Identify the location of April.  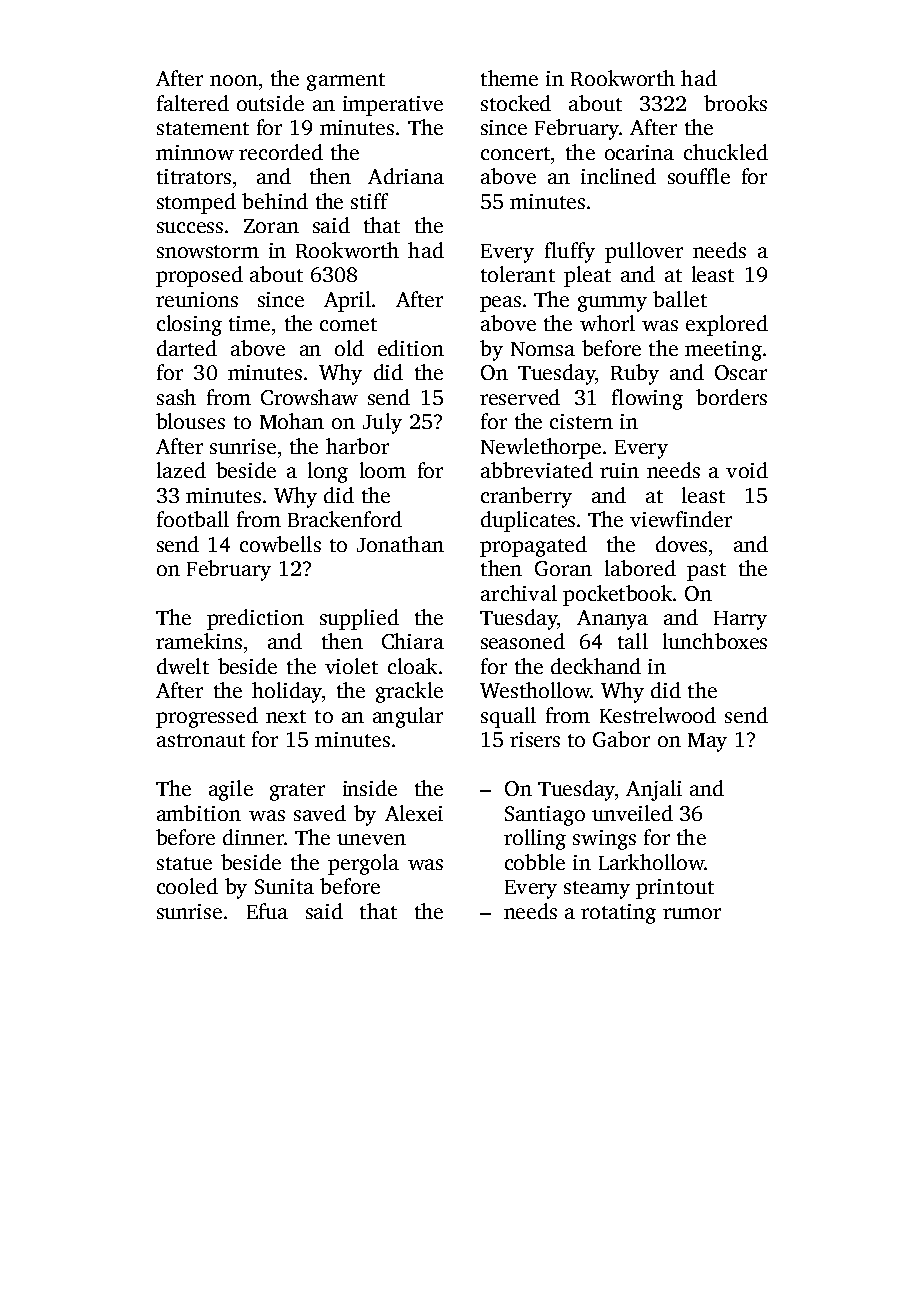
(347, 301).
